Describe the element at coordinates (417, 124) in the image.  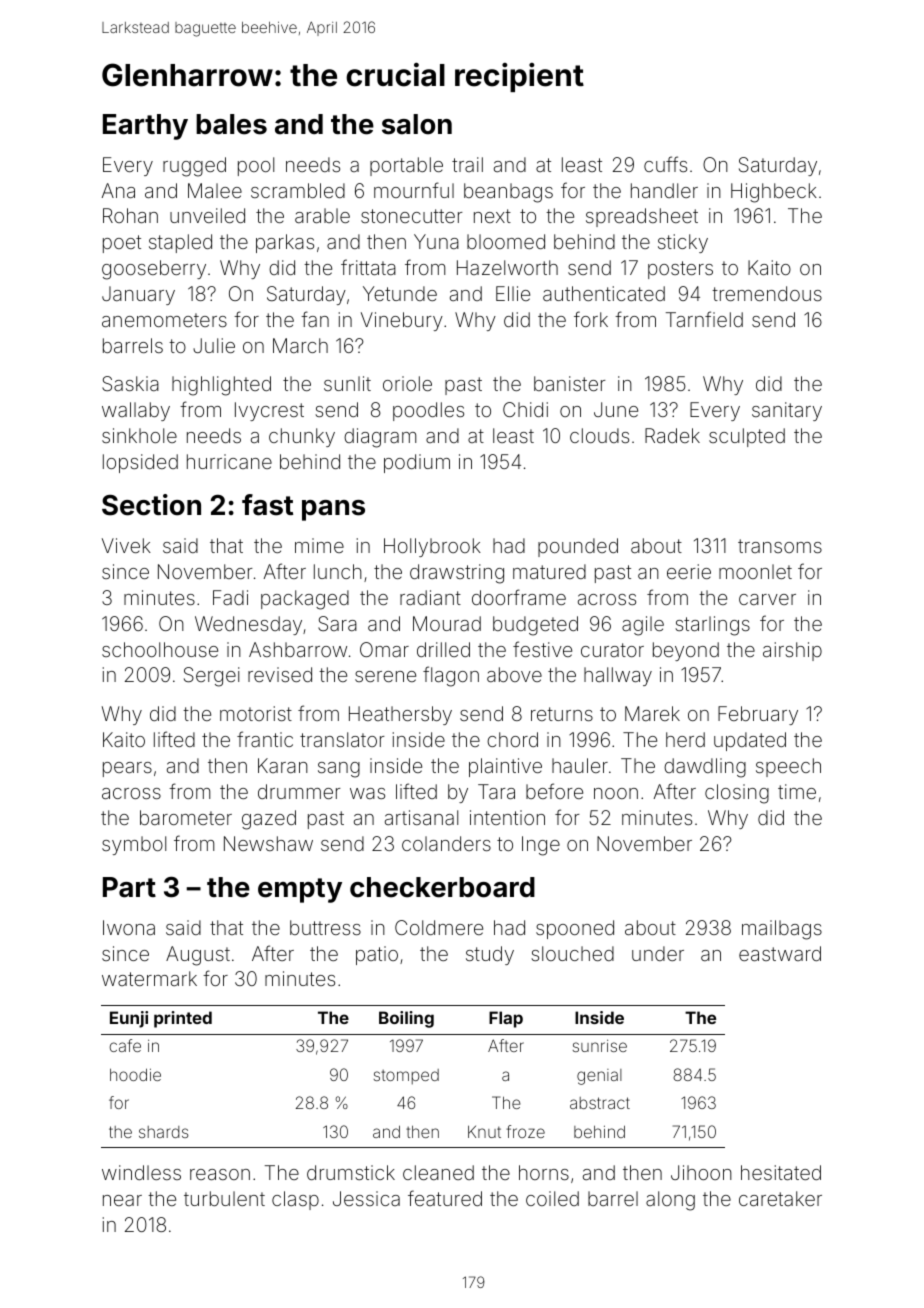
I see `salon` at that location.
